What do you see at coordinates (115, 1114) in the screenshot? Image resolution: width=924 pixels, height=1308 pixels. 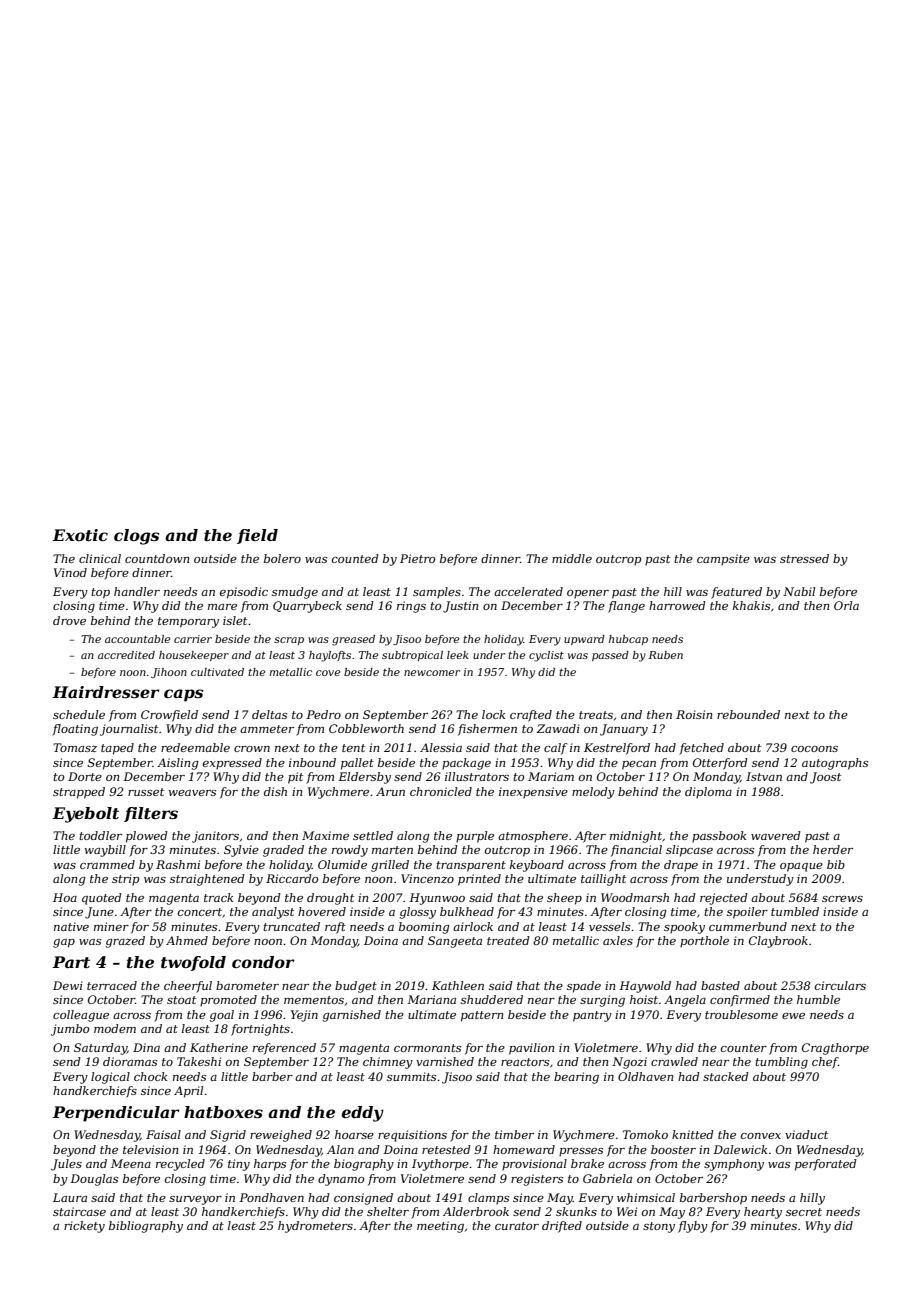 I see `Perpendicular` at bounding box center [115, 1114].
